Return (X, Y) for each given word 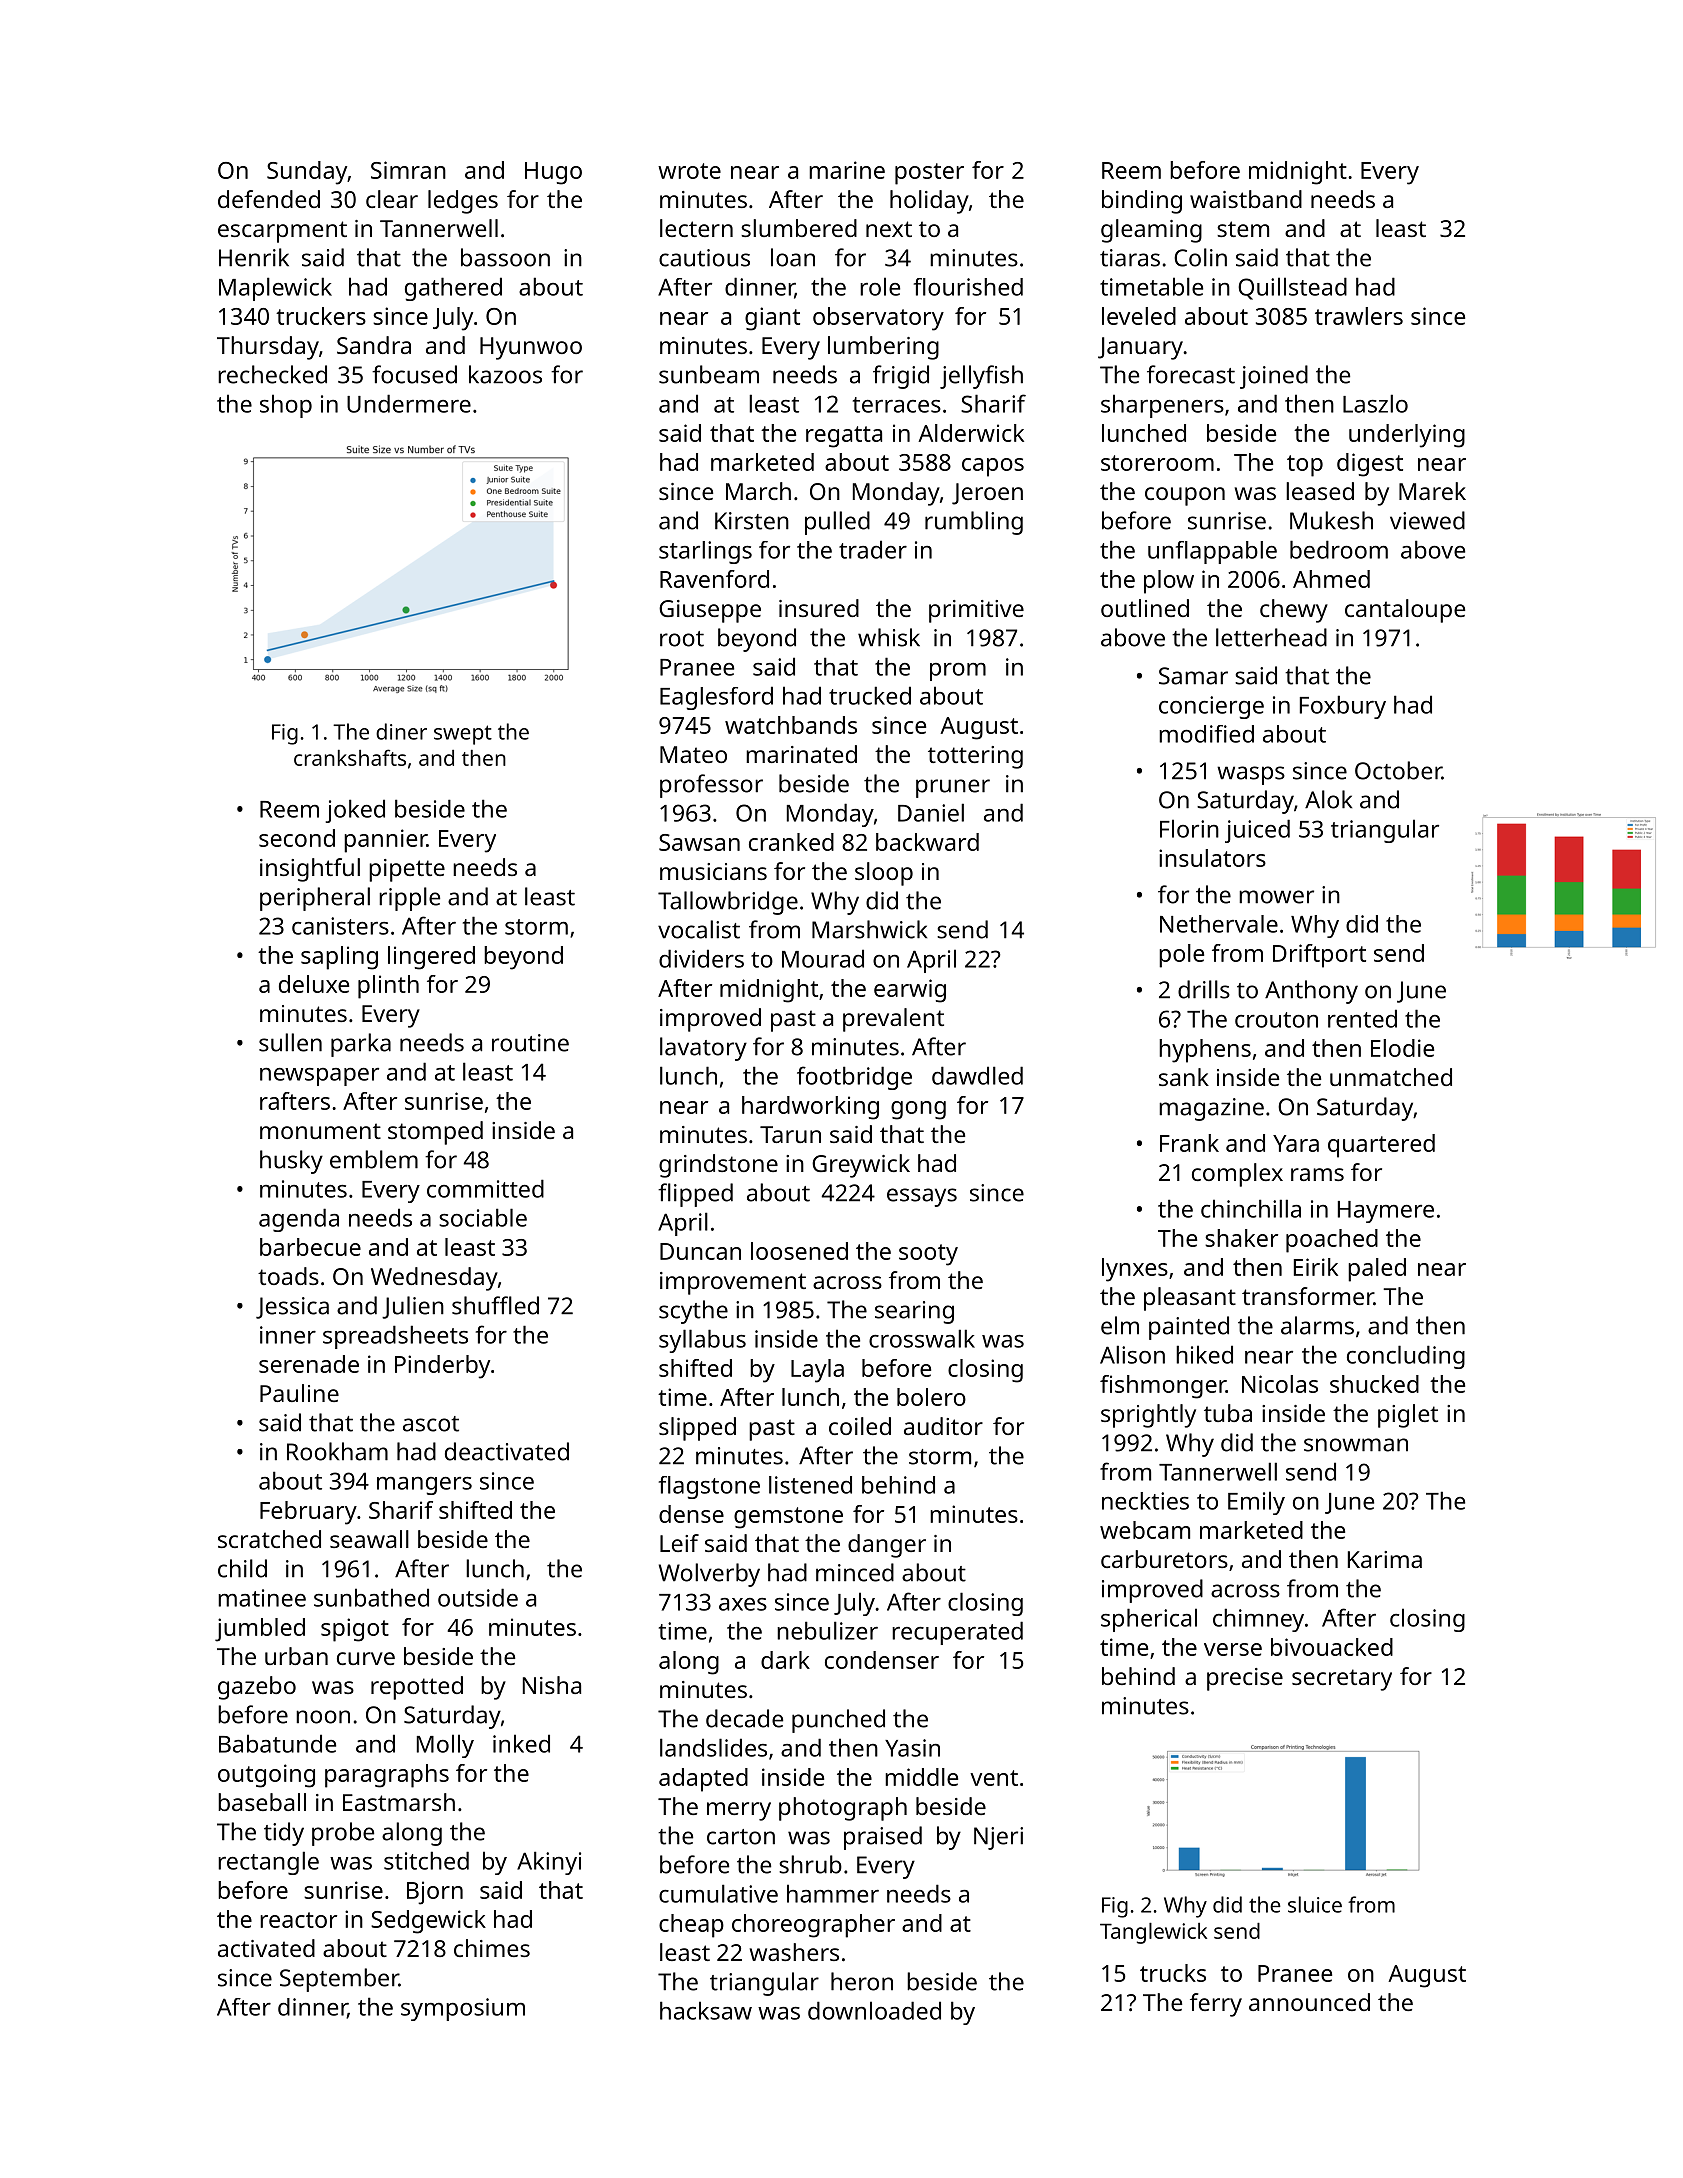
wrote (689, 171)
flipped (695, 1195)
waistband (1246, 199)
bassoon (505, 257)
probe (343, 1834)
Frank (1189, 1143)
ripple (409, 899)
